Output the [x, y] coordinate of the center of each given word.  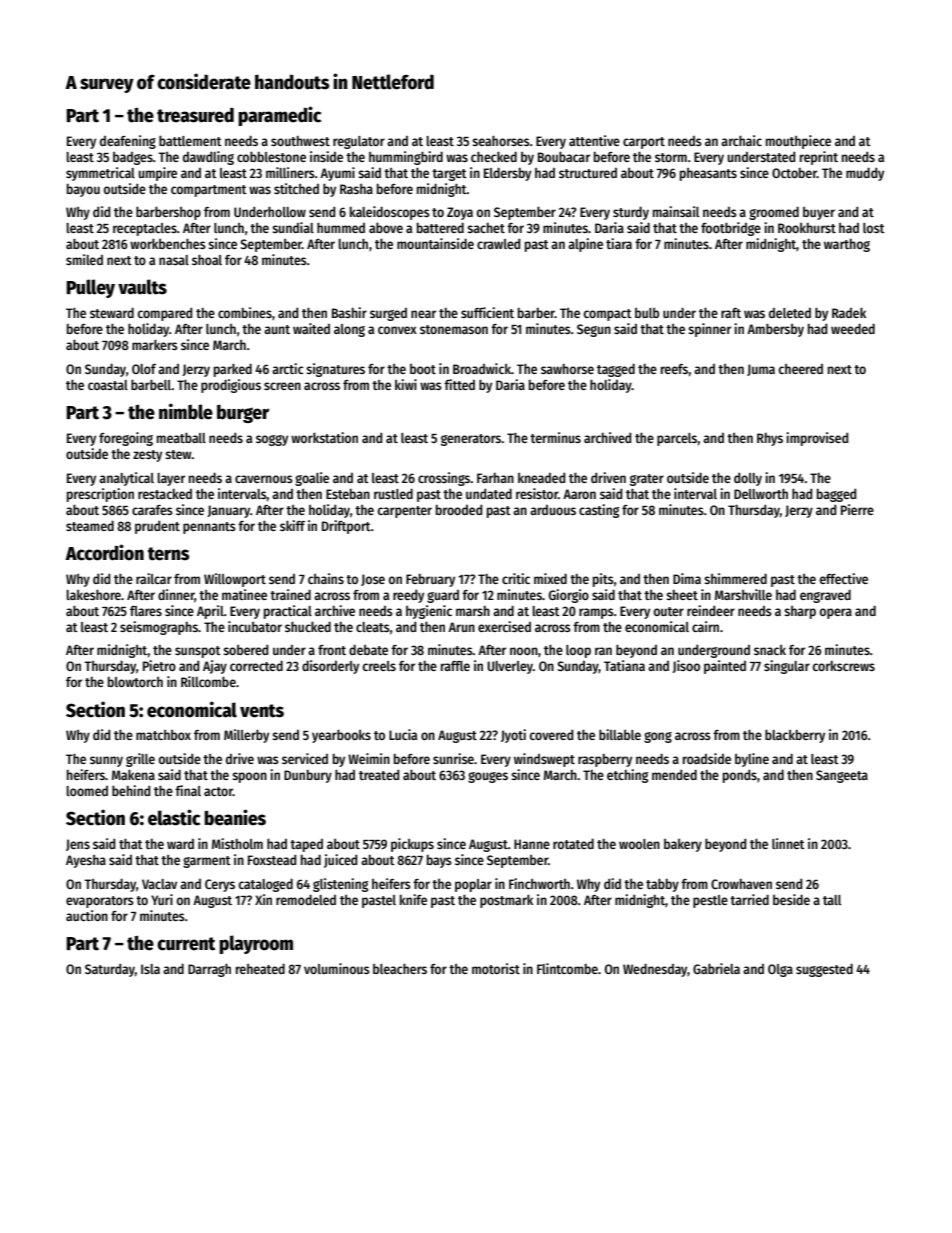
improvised [817, 439]
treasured [195, 115]
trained [290, 594]
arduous [553, 510]
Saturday [110, 970]
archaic [741, 140]
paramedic [279, 116]
